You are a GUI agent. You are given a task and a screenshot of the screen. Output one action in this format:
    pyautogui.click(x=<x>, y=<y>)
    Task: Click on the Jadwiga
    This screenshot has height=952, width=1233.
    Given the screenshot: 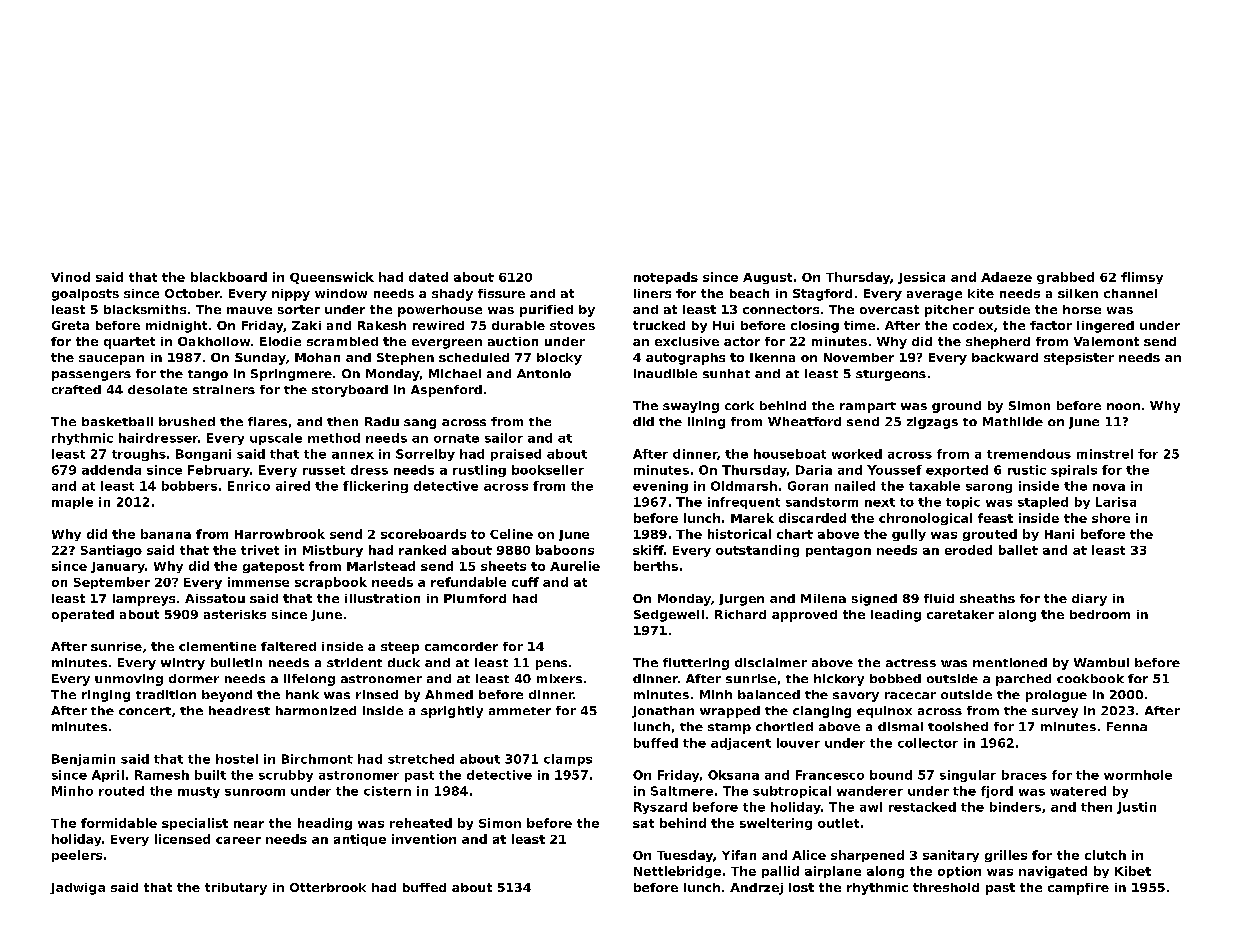 What is the action you would take?
    pyautogui.click(x=77, y=889)
